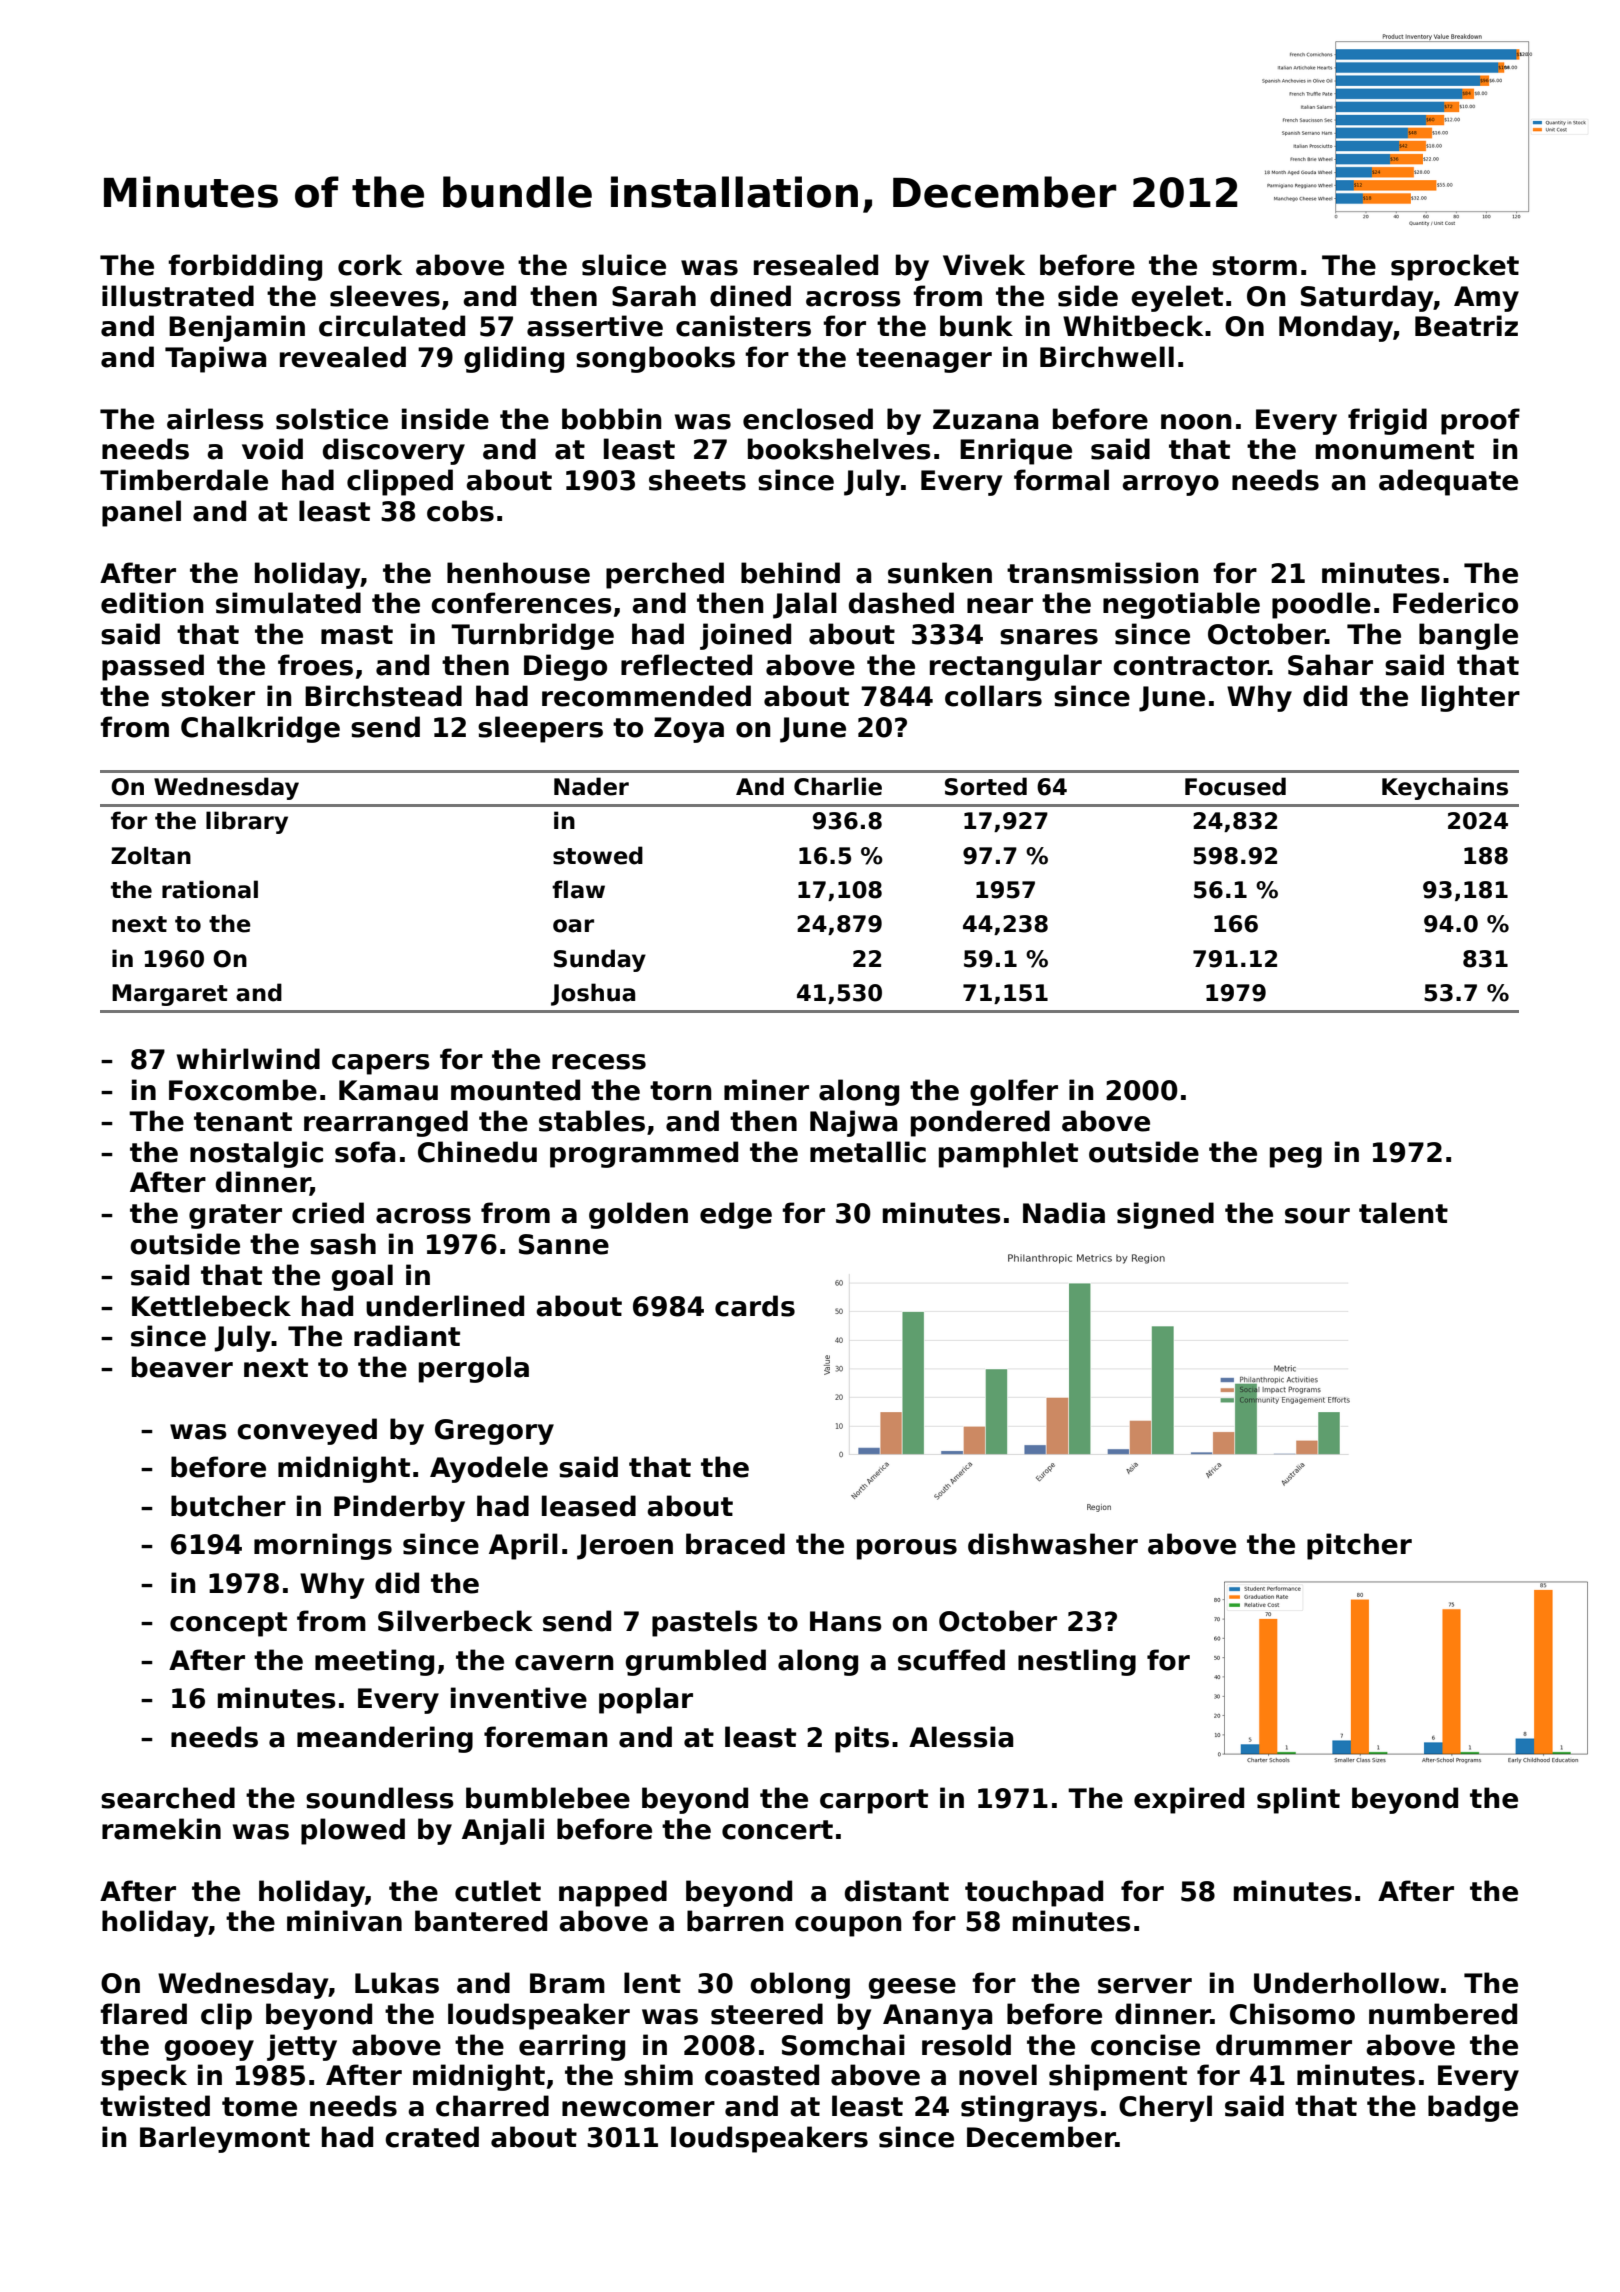 The image size is (1620, 2292). Describe the element at coordinates (1359, 1546) in the image. I see `pitcher` at that location.
